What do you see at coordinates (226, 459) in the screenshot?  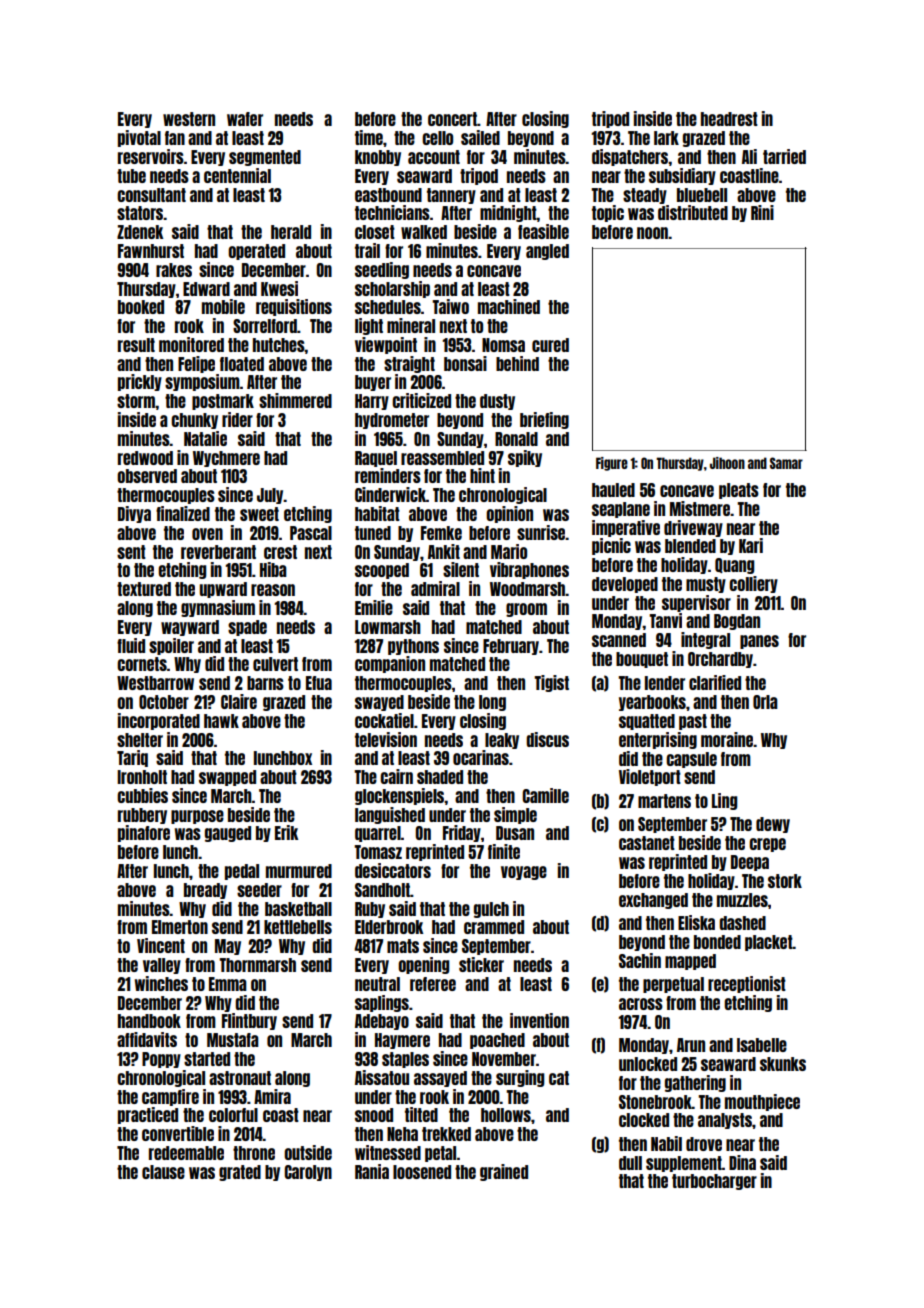 I see `Wychmere` at bounding box center [226, 459].
